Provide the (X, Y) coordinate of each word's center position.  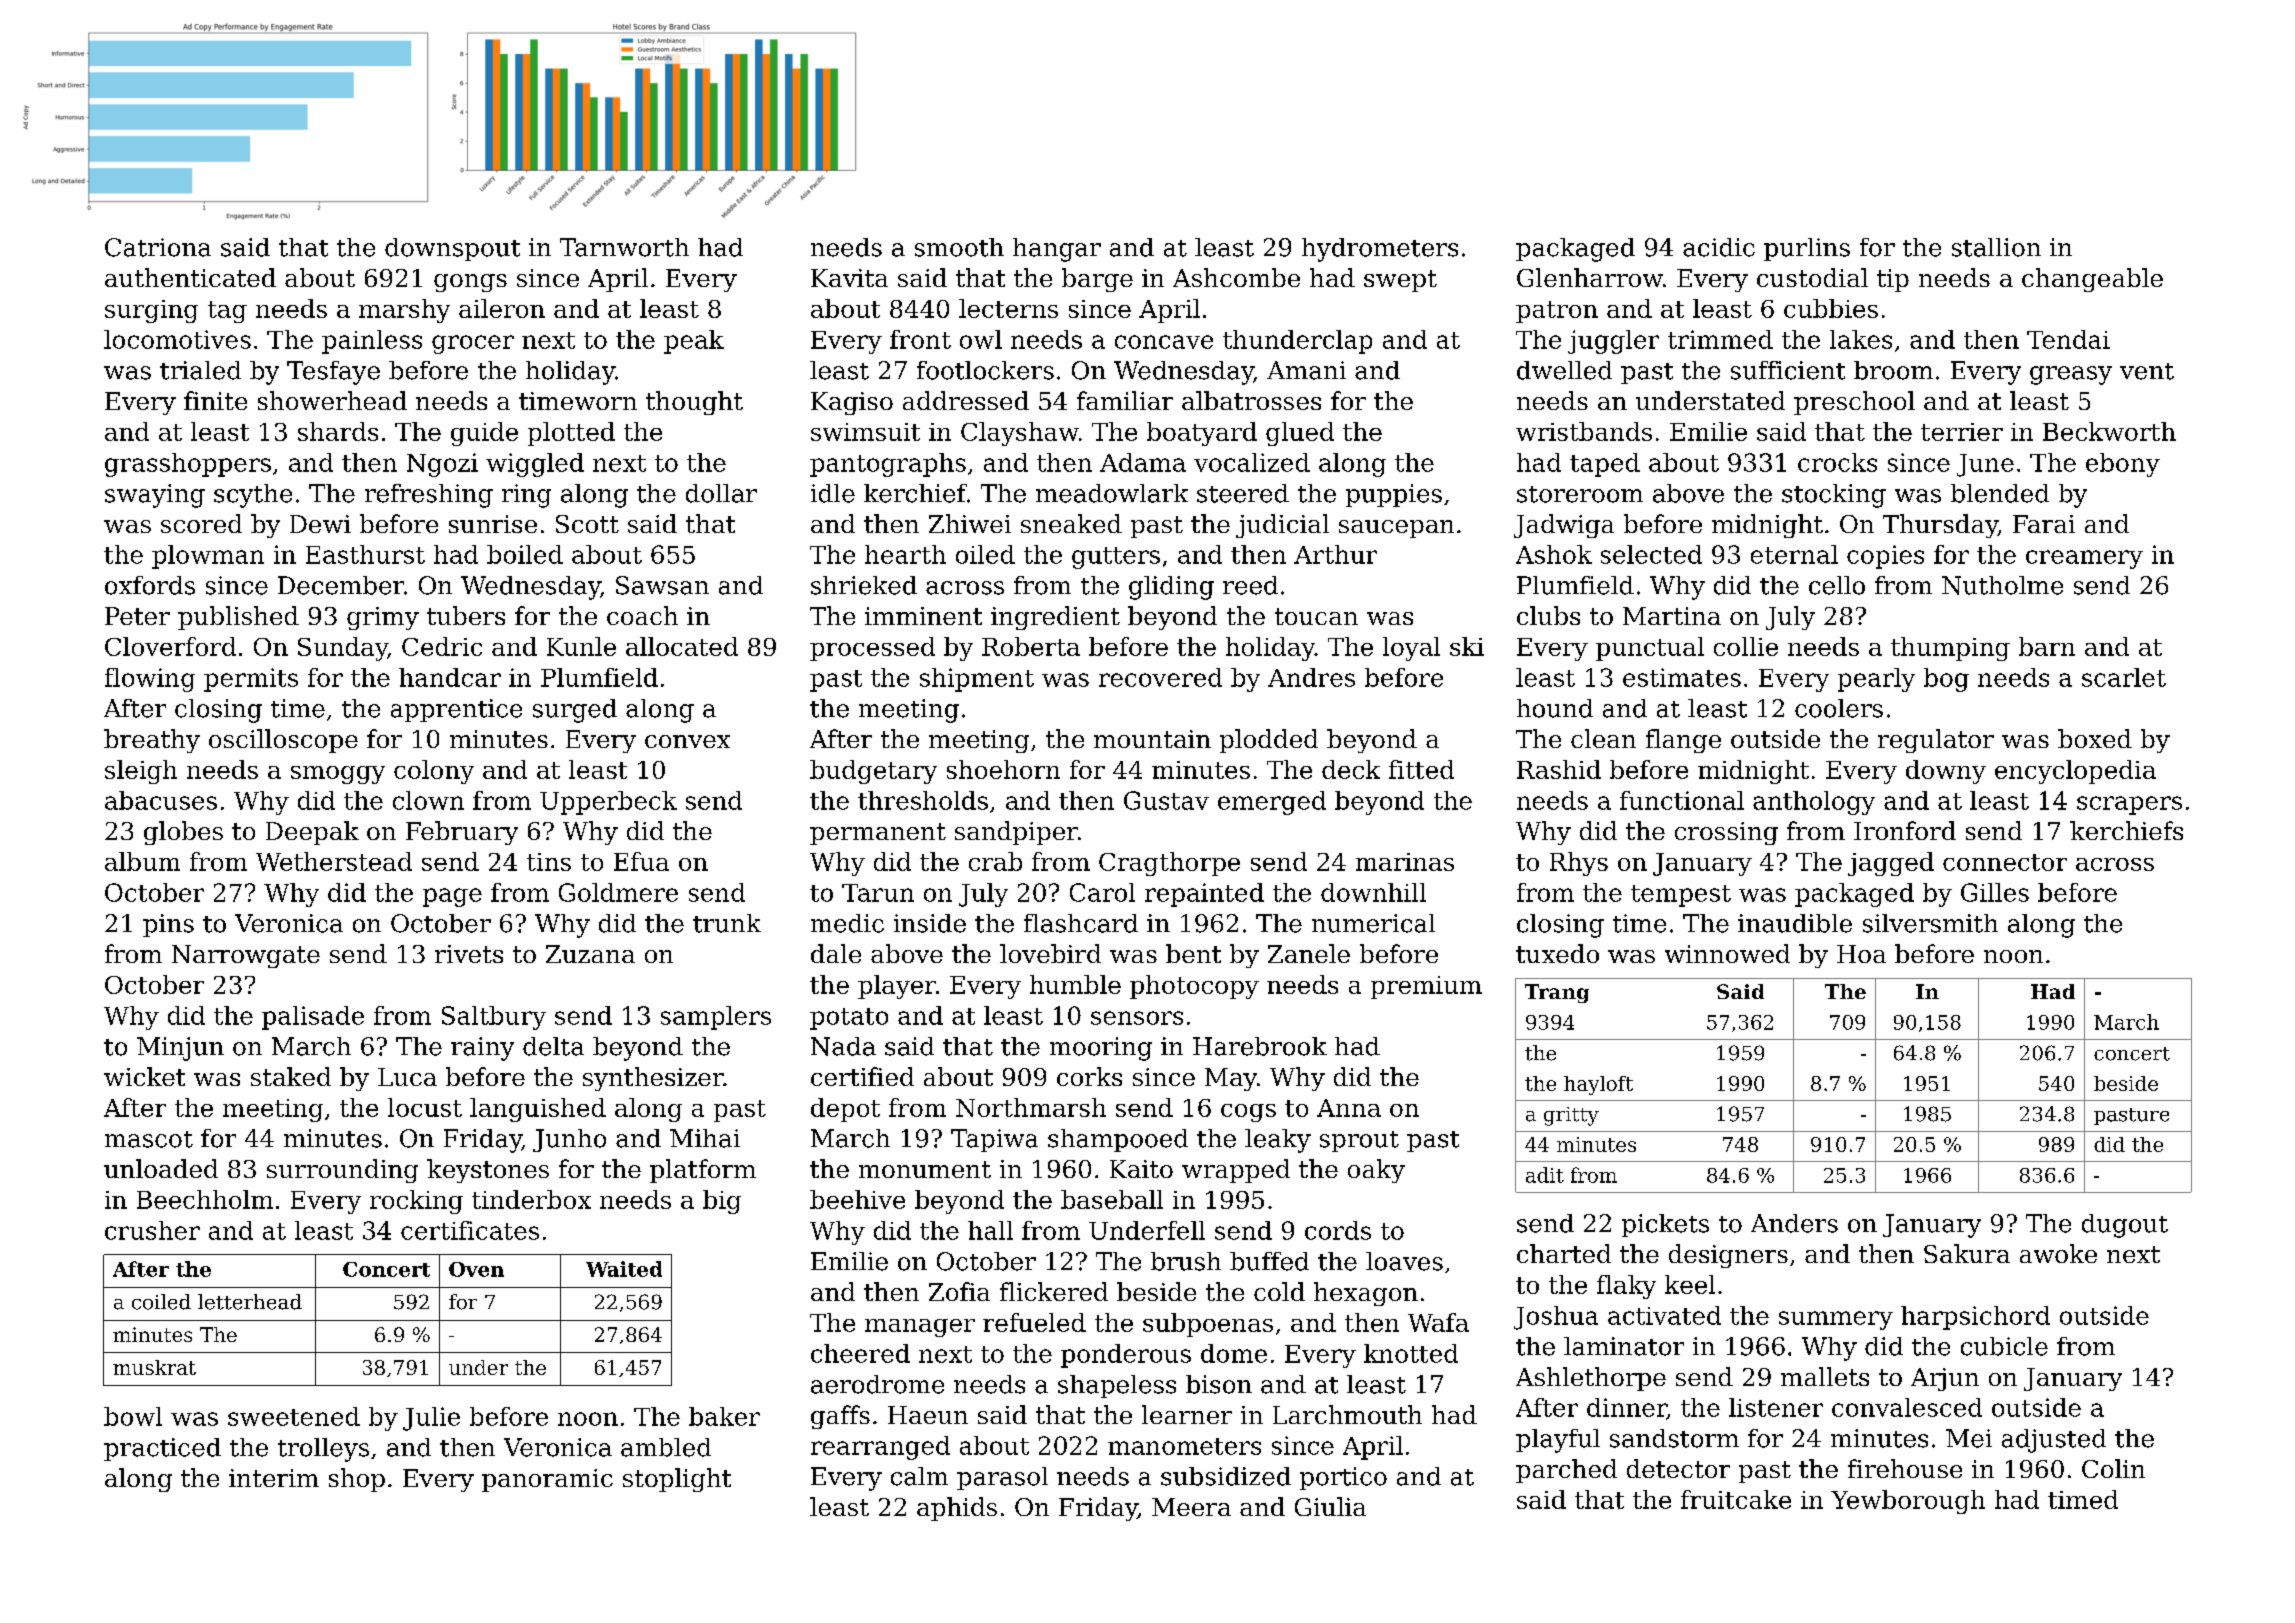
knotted (1411, 1353)
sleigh (141, 772)
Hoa (1861, 954)
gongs (470, 283)
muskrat (154, 1367)
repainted (1204, 895)
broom (1893, 370)
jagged (1891, 864)
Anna (1349, 1108)
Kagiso (852, 403)
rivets (469, 954)
